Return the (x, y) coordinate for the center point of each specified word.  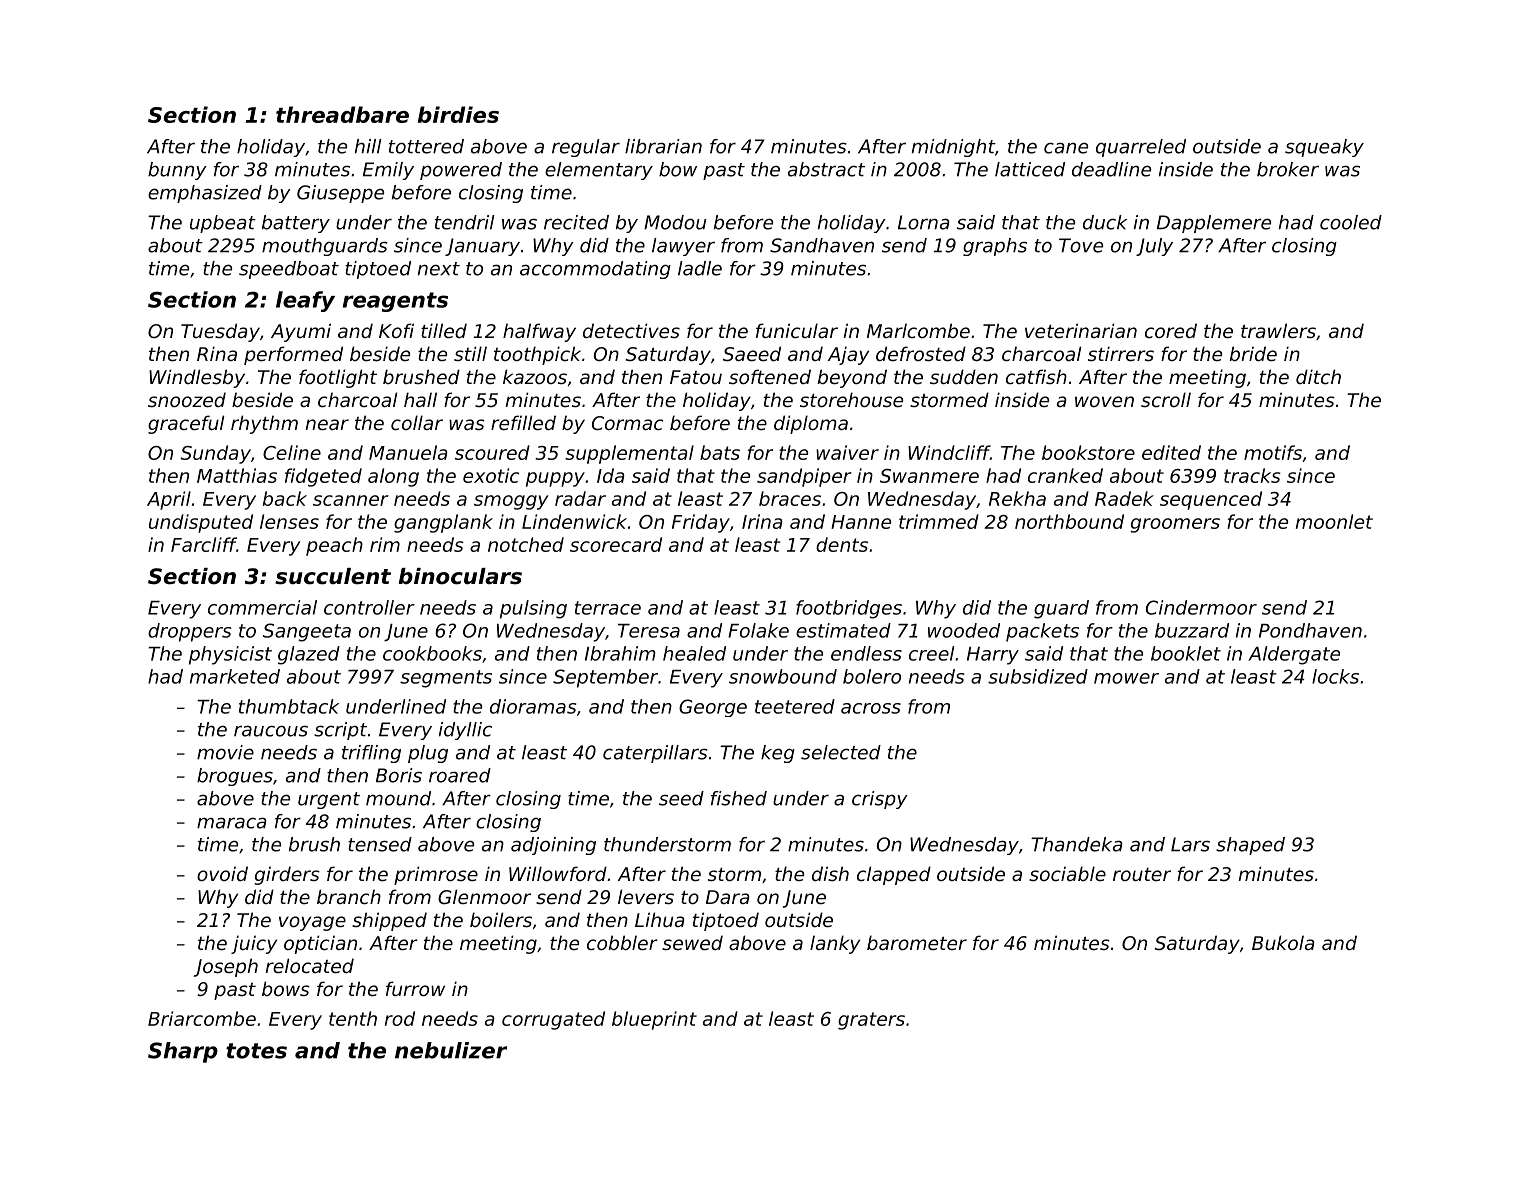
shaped (1250, 846)
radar (580, 498)
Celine (292, 452)
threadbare (342, 114)
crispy (880, 800)
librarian (663, 146)
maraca (231, 823)
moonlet (1334, 521)
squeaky (1324, 148)
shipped (389, 921)
